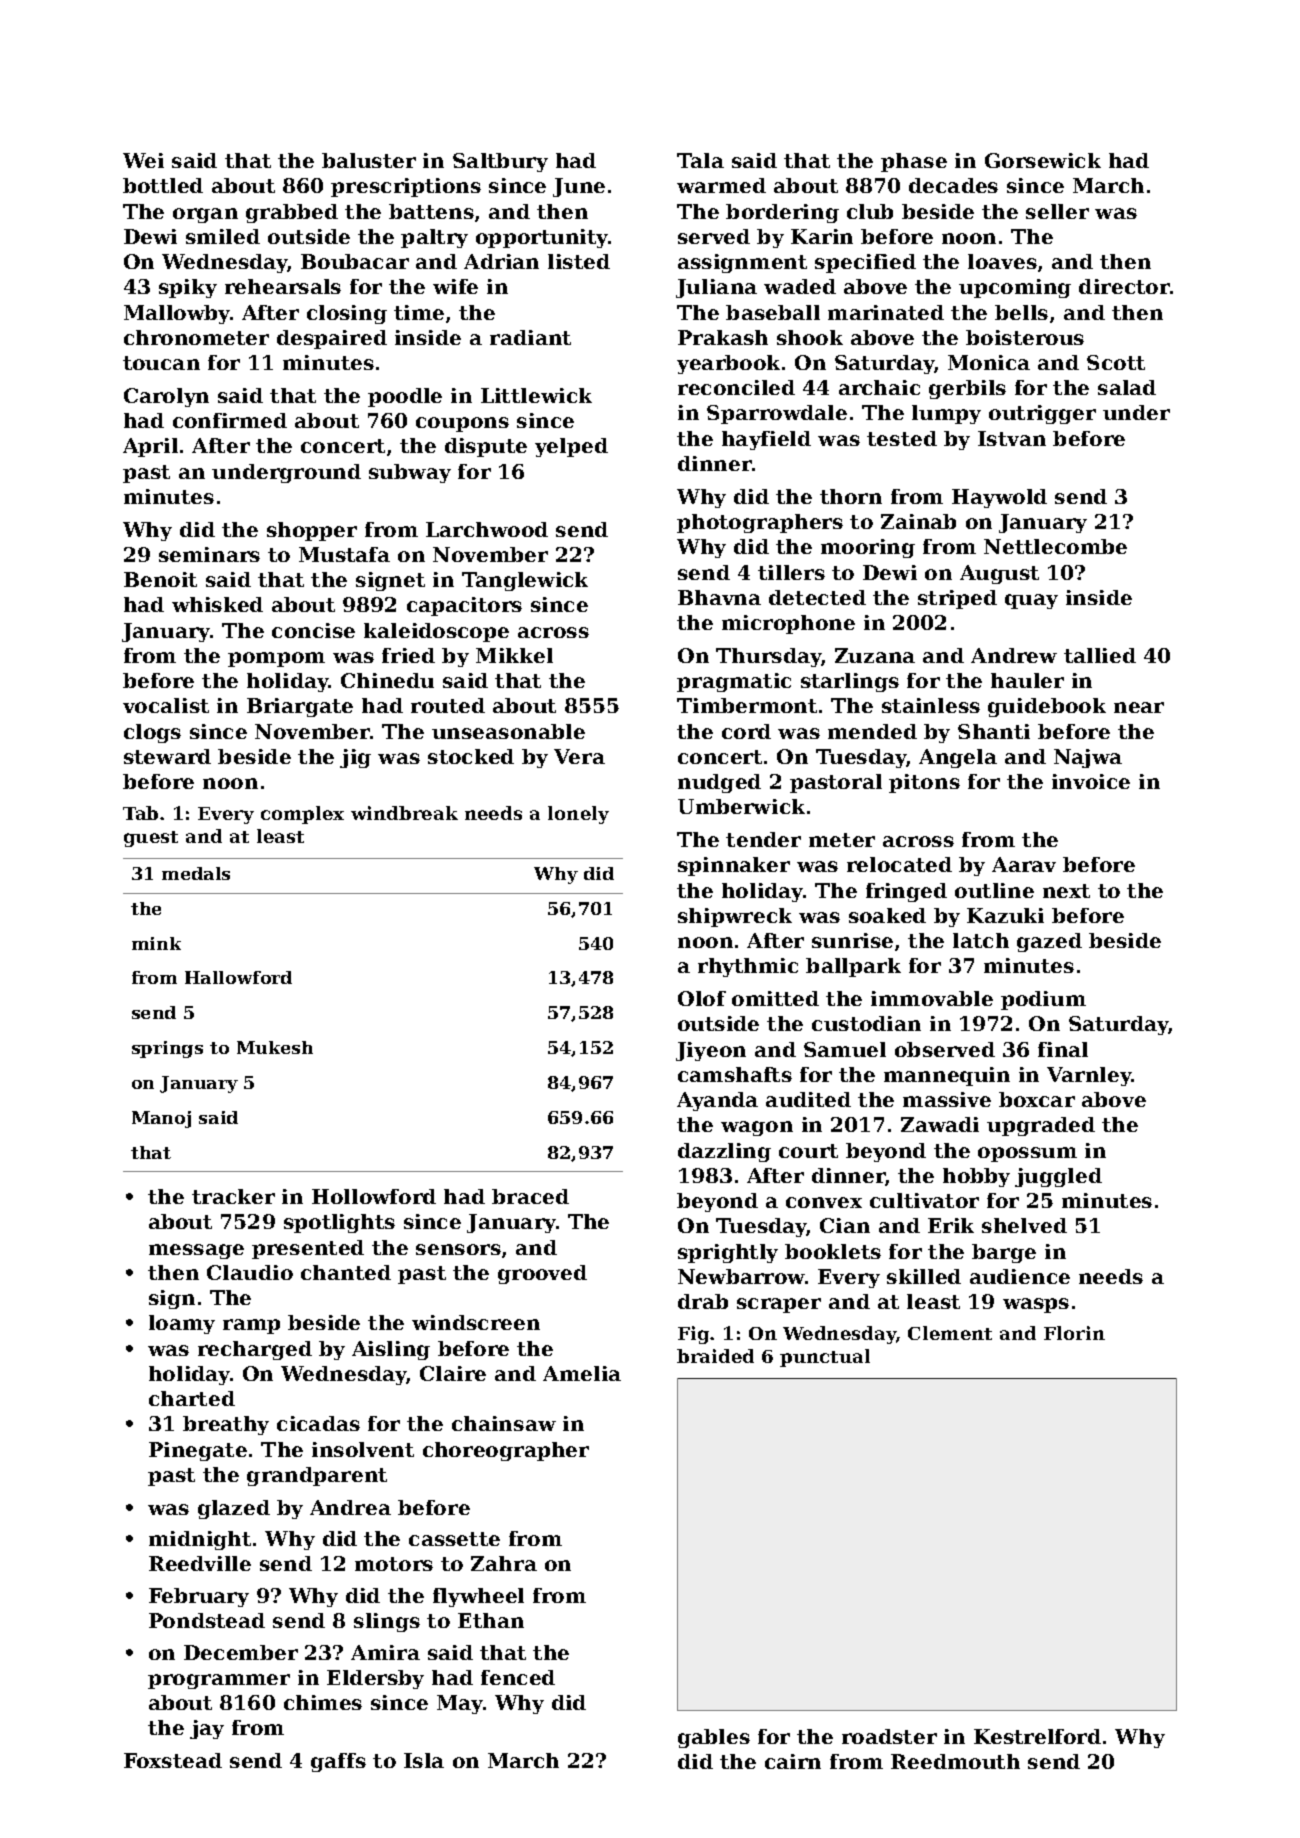 This screenshot has height=1838, width=1300. Describe the element at coordinates (313, 630) in the screenshot. I see `concise` at that location.
